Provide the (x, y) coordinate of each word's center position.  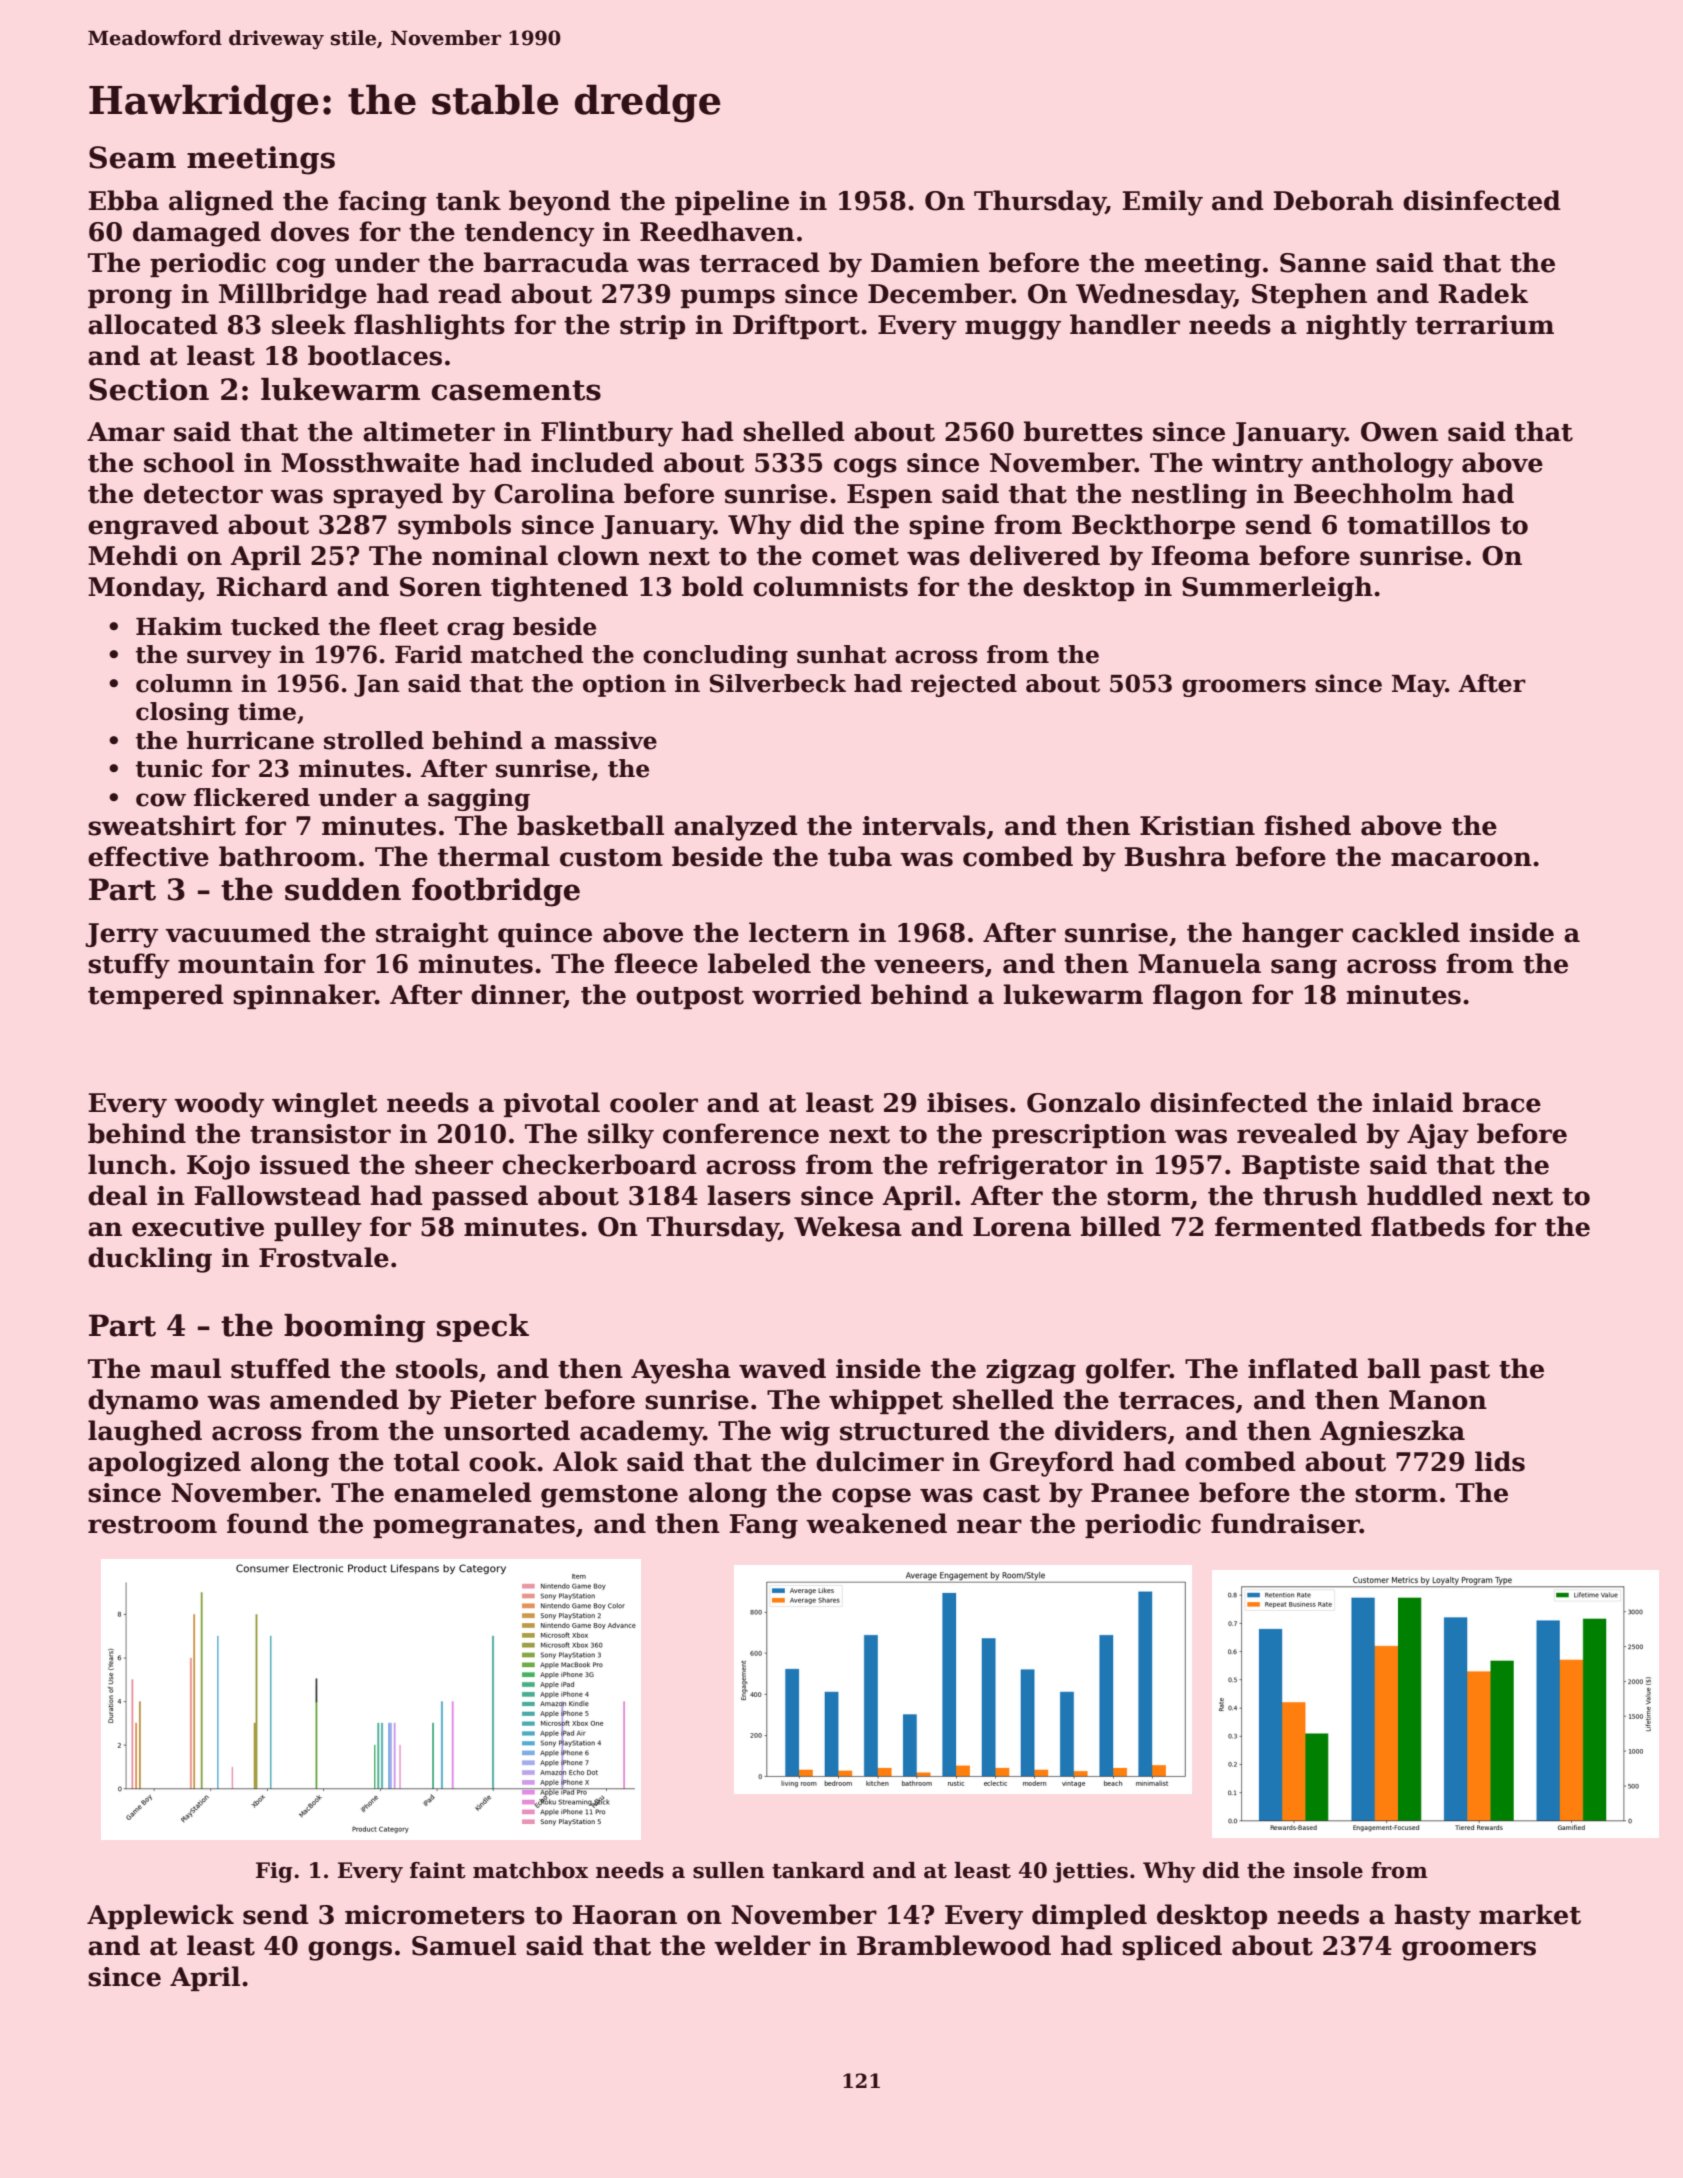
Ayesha (681, 1371)
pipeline (732, 202)
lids (1500, 1461)
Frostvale (324, 1257)
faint (438, 1870)
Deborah (1334, 200)
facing (382, 203)
